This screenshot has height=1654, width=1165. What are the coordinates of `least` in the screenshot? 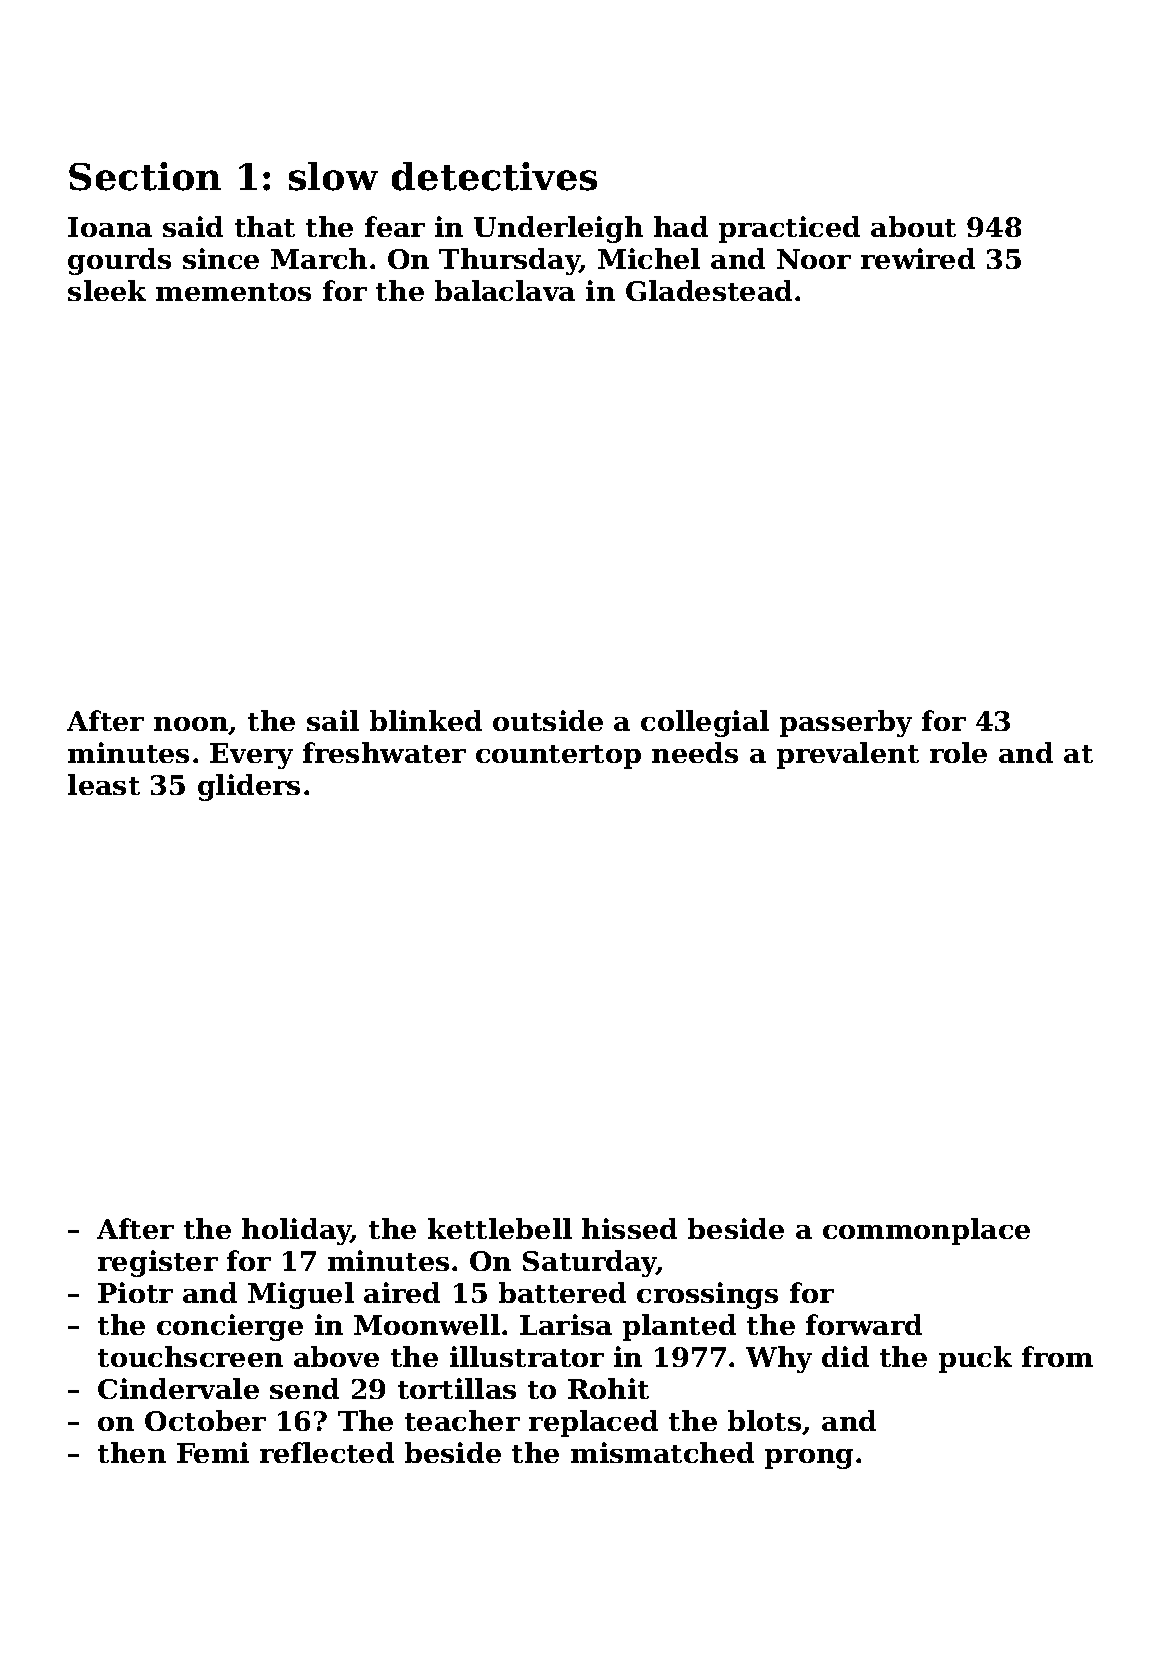 It's located at (104, 784).
